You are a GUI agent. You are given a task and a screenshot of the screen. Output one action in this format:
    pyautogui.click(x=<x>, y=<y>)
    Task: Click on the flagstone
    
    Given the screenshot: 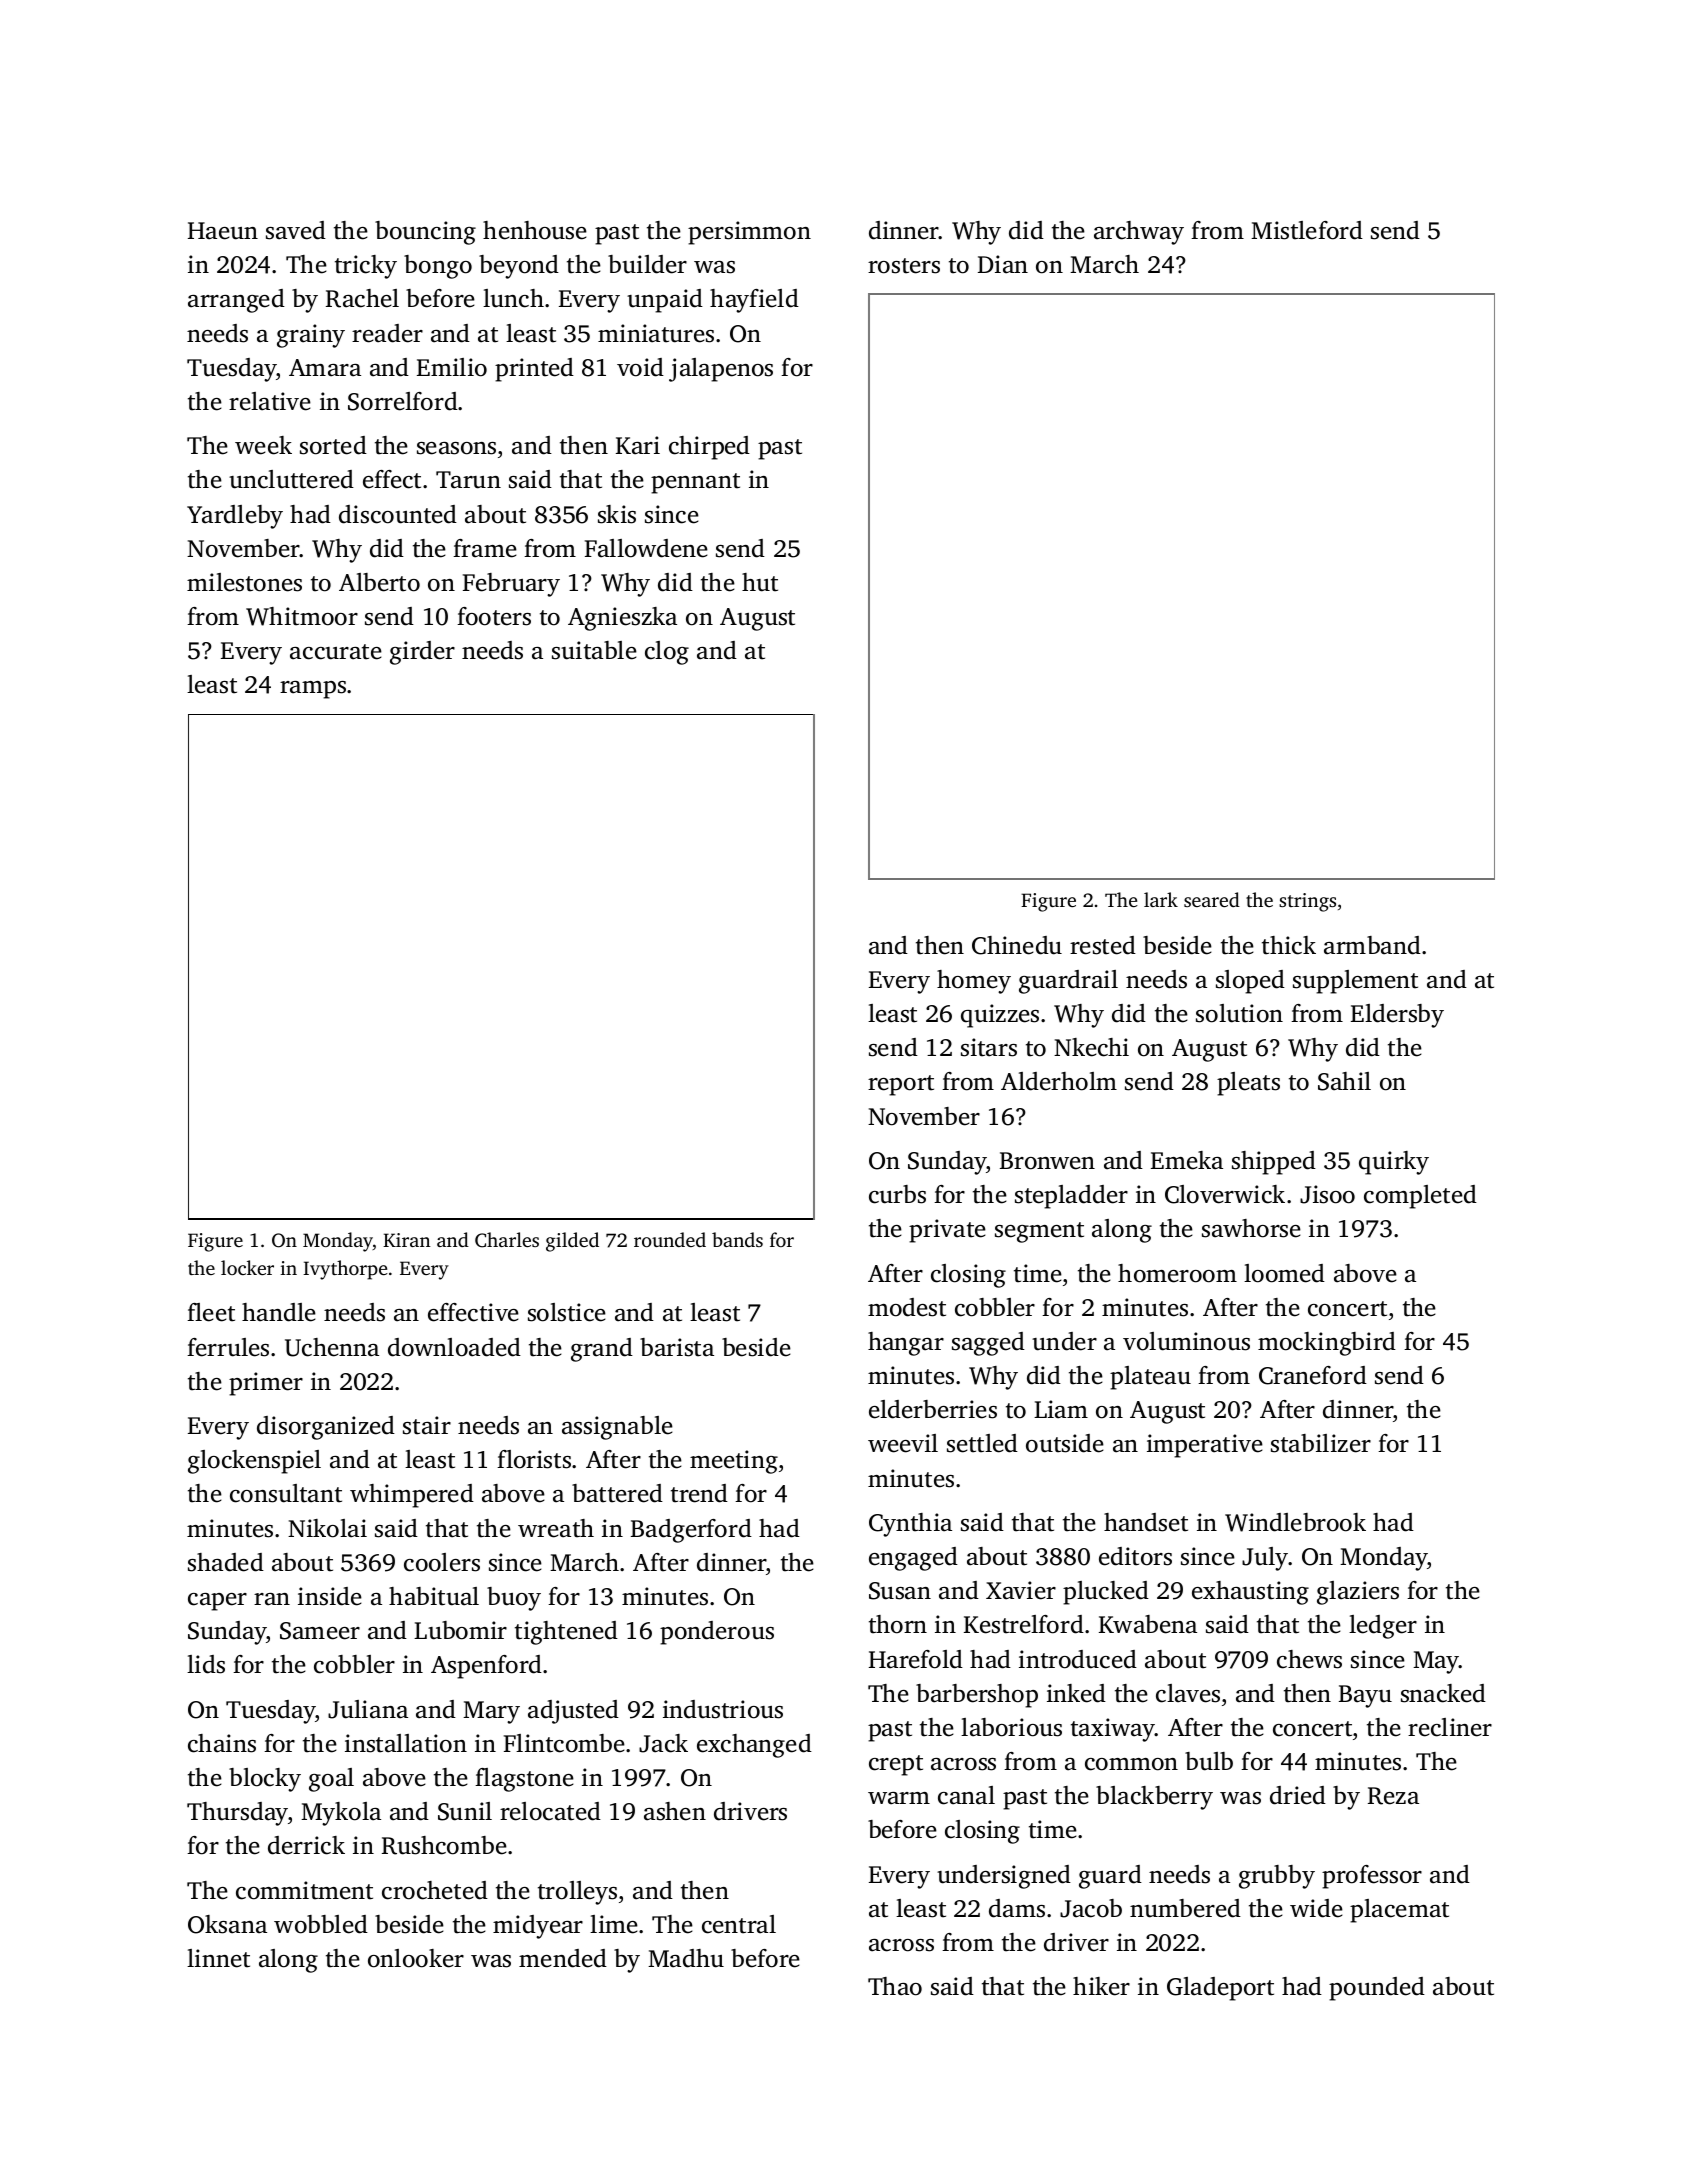 What is the action you would take?
    pyautogui.click(x=524, y=1780)
